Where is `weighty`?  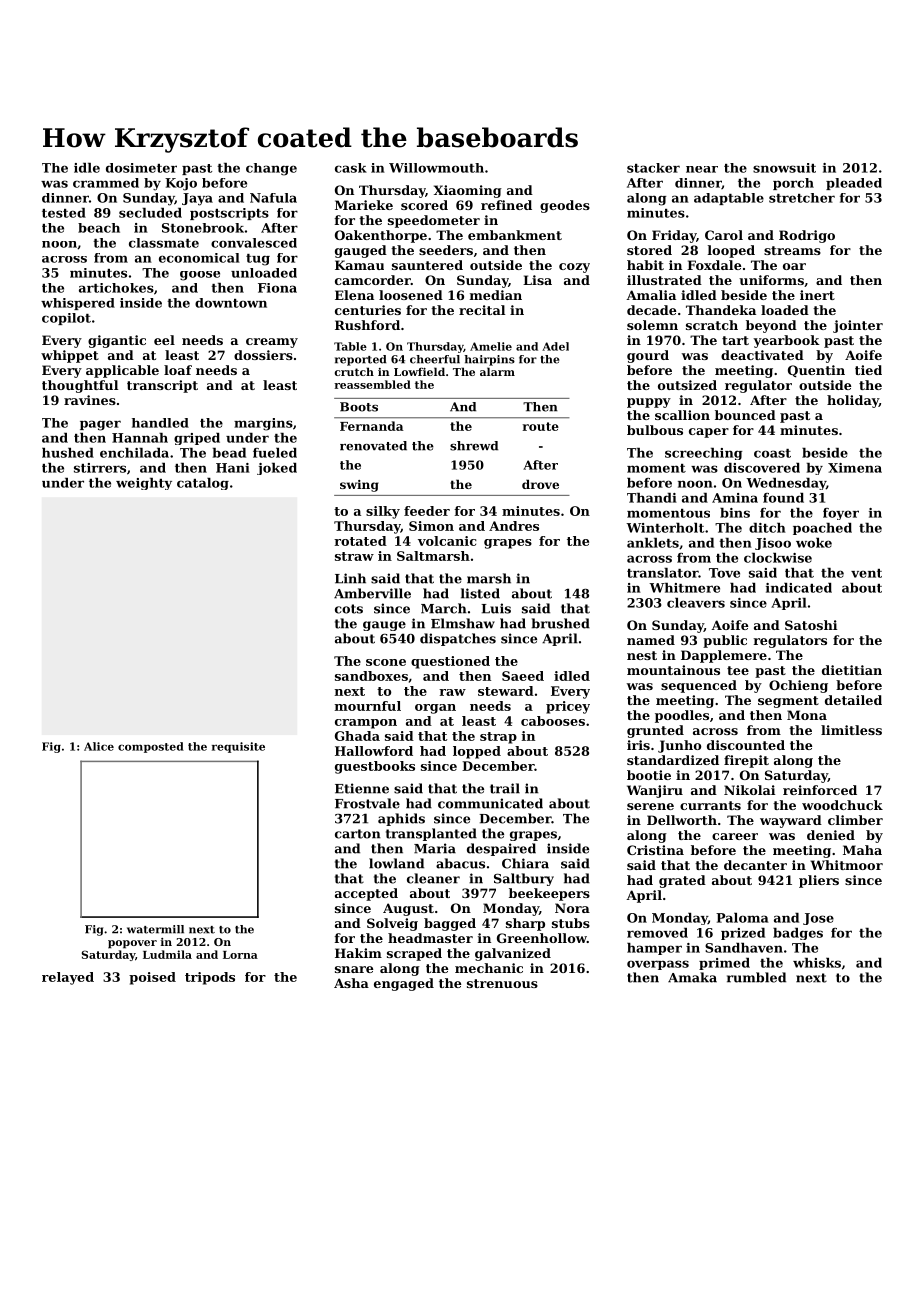 weighty is located at coordinates (144, 484).
